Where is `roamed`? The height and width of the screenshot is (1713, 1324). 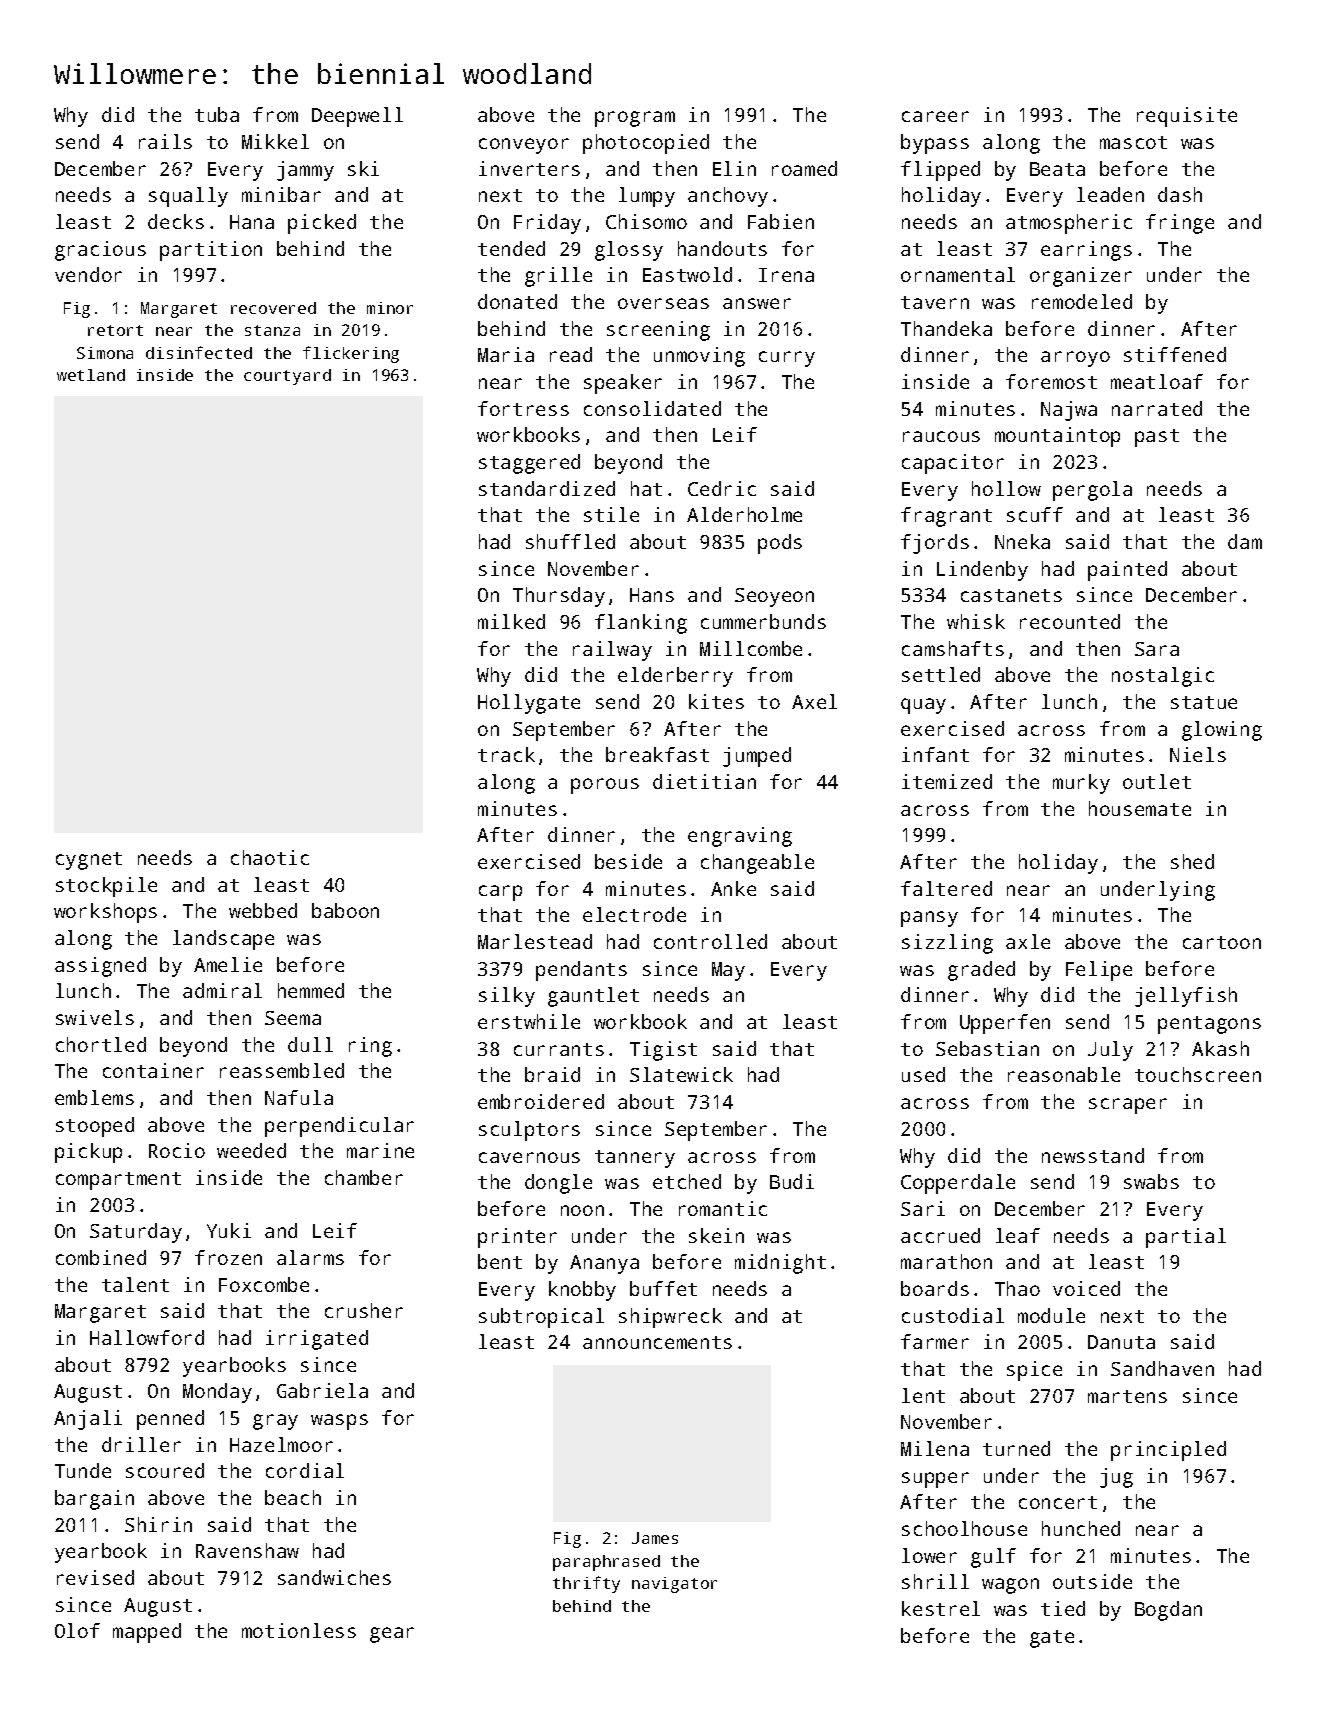
roamed is located at coordinates (804, 168).
